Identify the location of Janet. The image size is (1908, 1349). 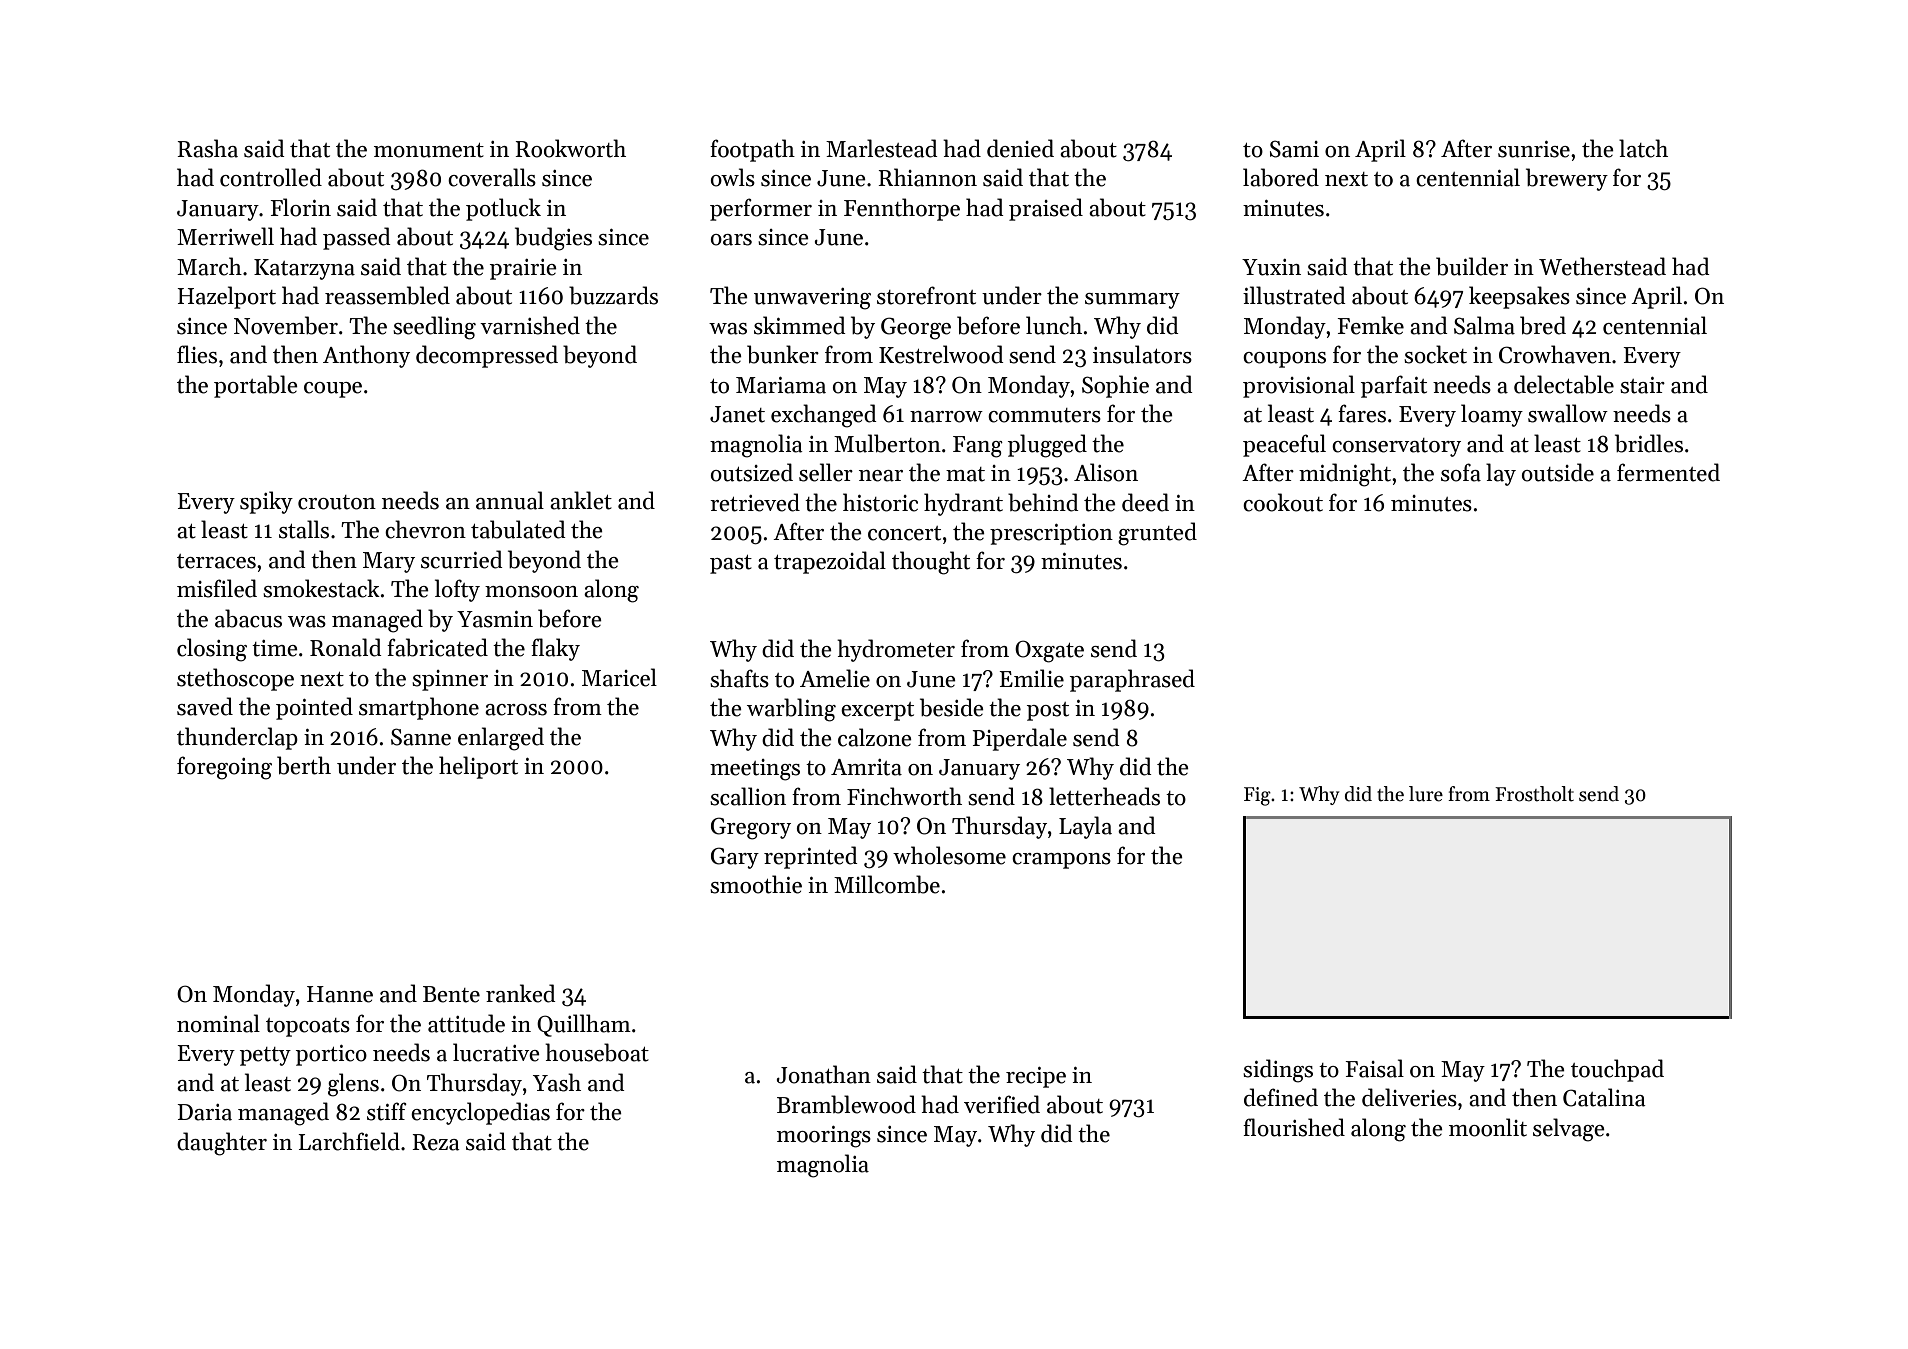
(737, 414).
